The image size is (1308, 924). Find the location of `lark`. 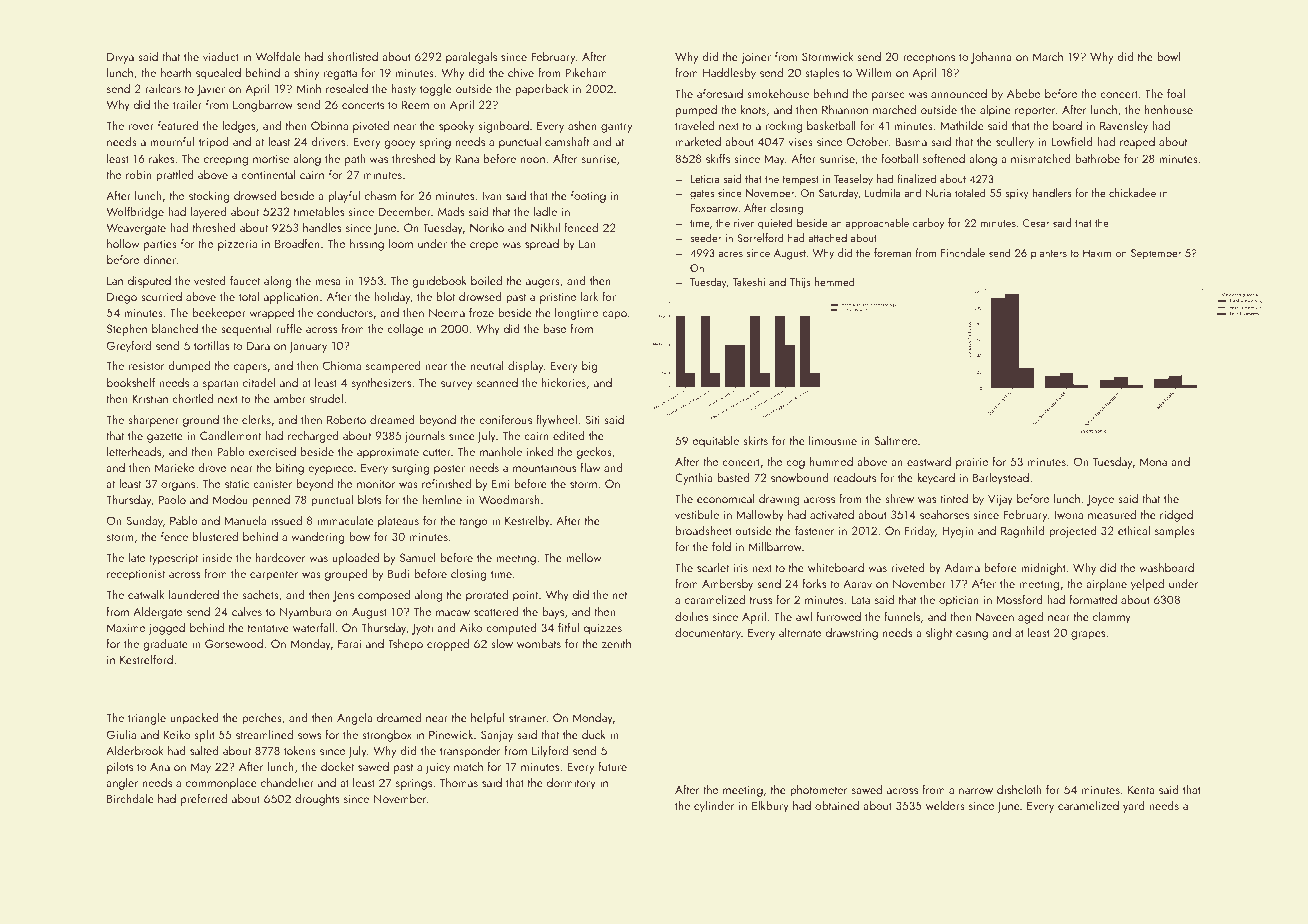

lark is located at coordinates (589, 296).
